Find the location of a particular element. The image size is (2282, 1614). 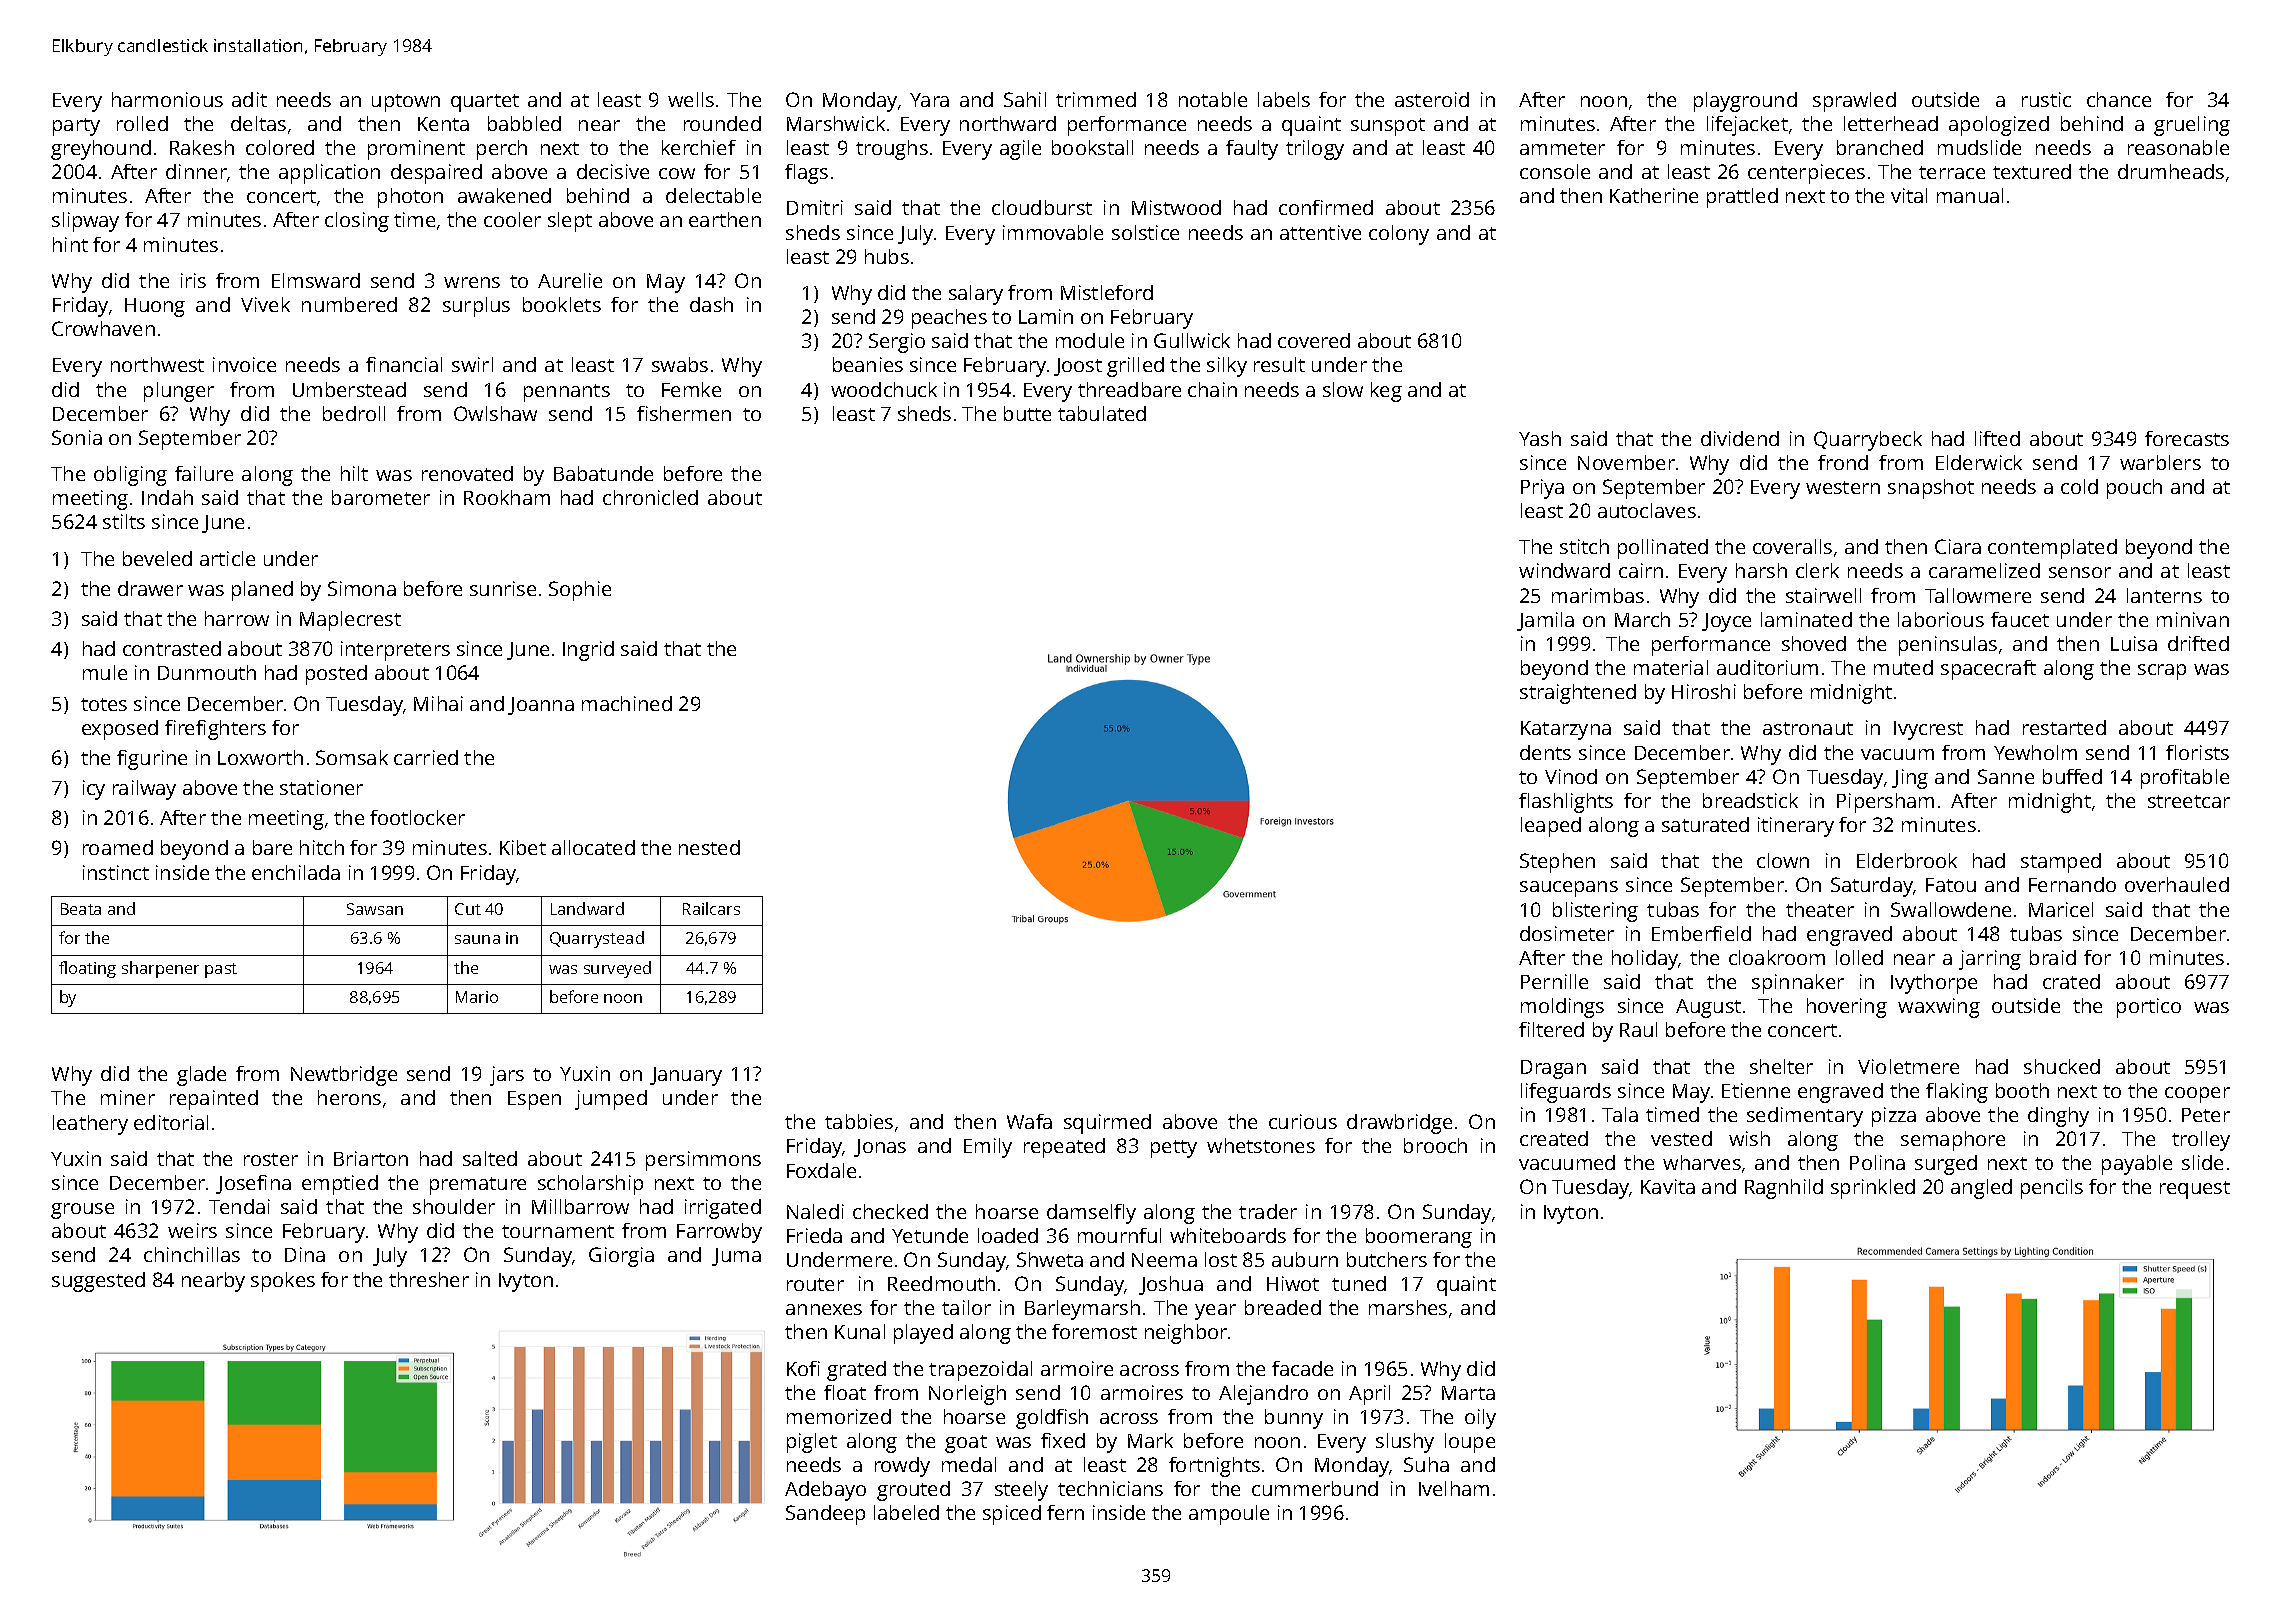

Beata is located at coordinates (81, 909).
